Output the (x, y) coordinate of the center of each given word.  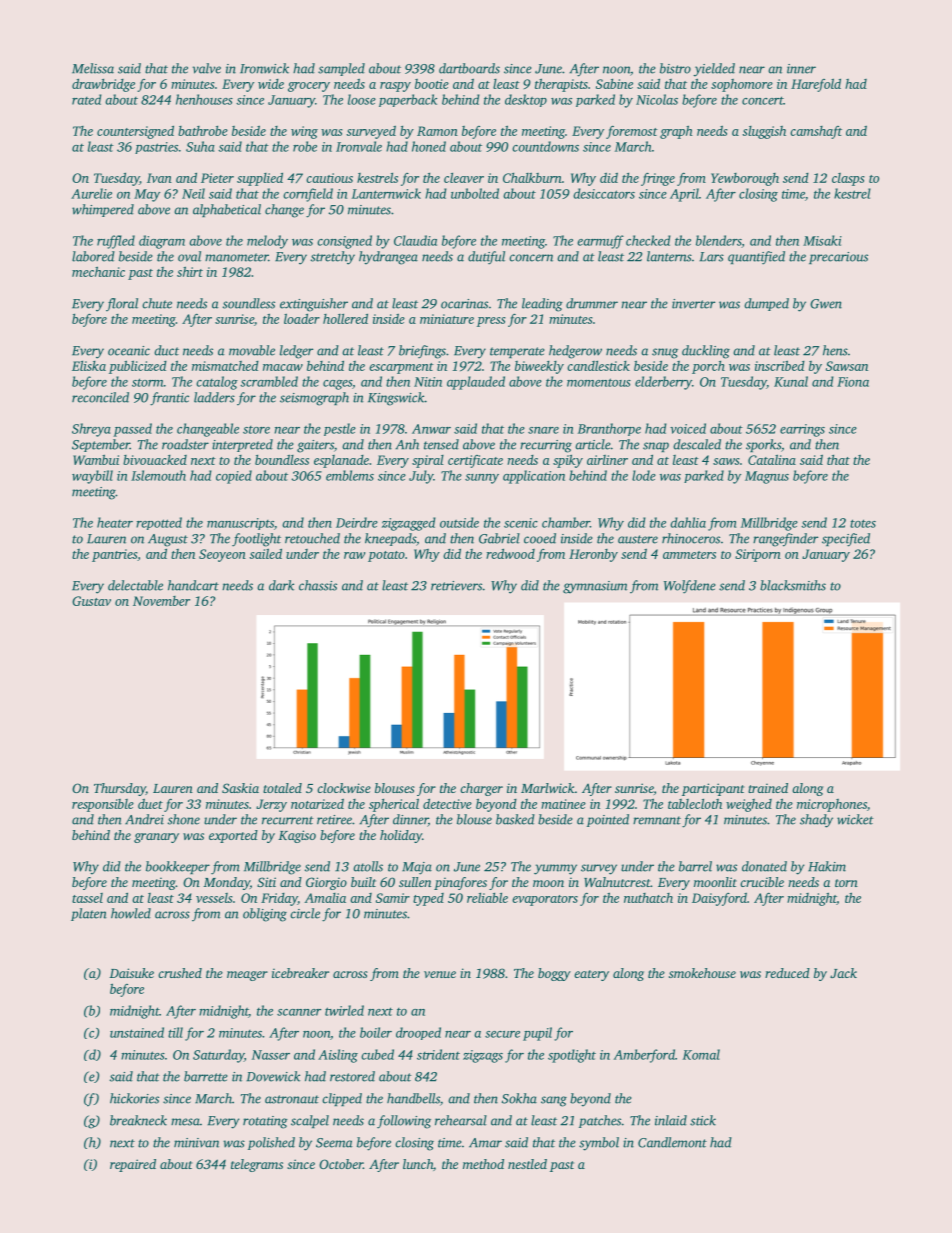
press (491, 322)
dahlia (688, 522)
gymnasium (595, 587)
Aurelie (91, 193)
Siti (266, 882)
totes (863, 523)
